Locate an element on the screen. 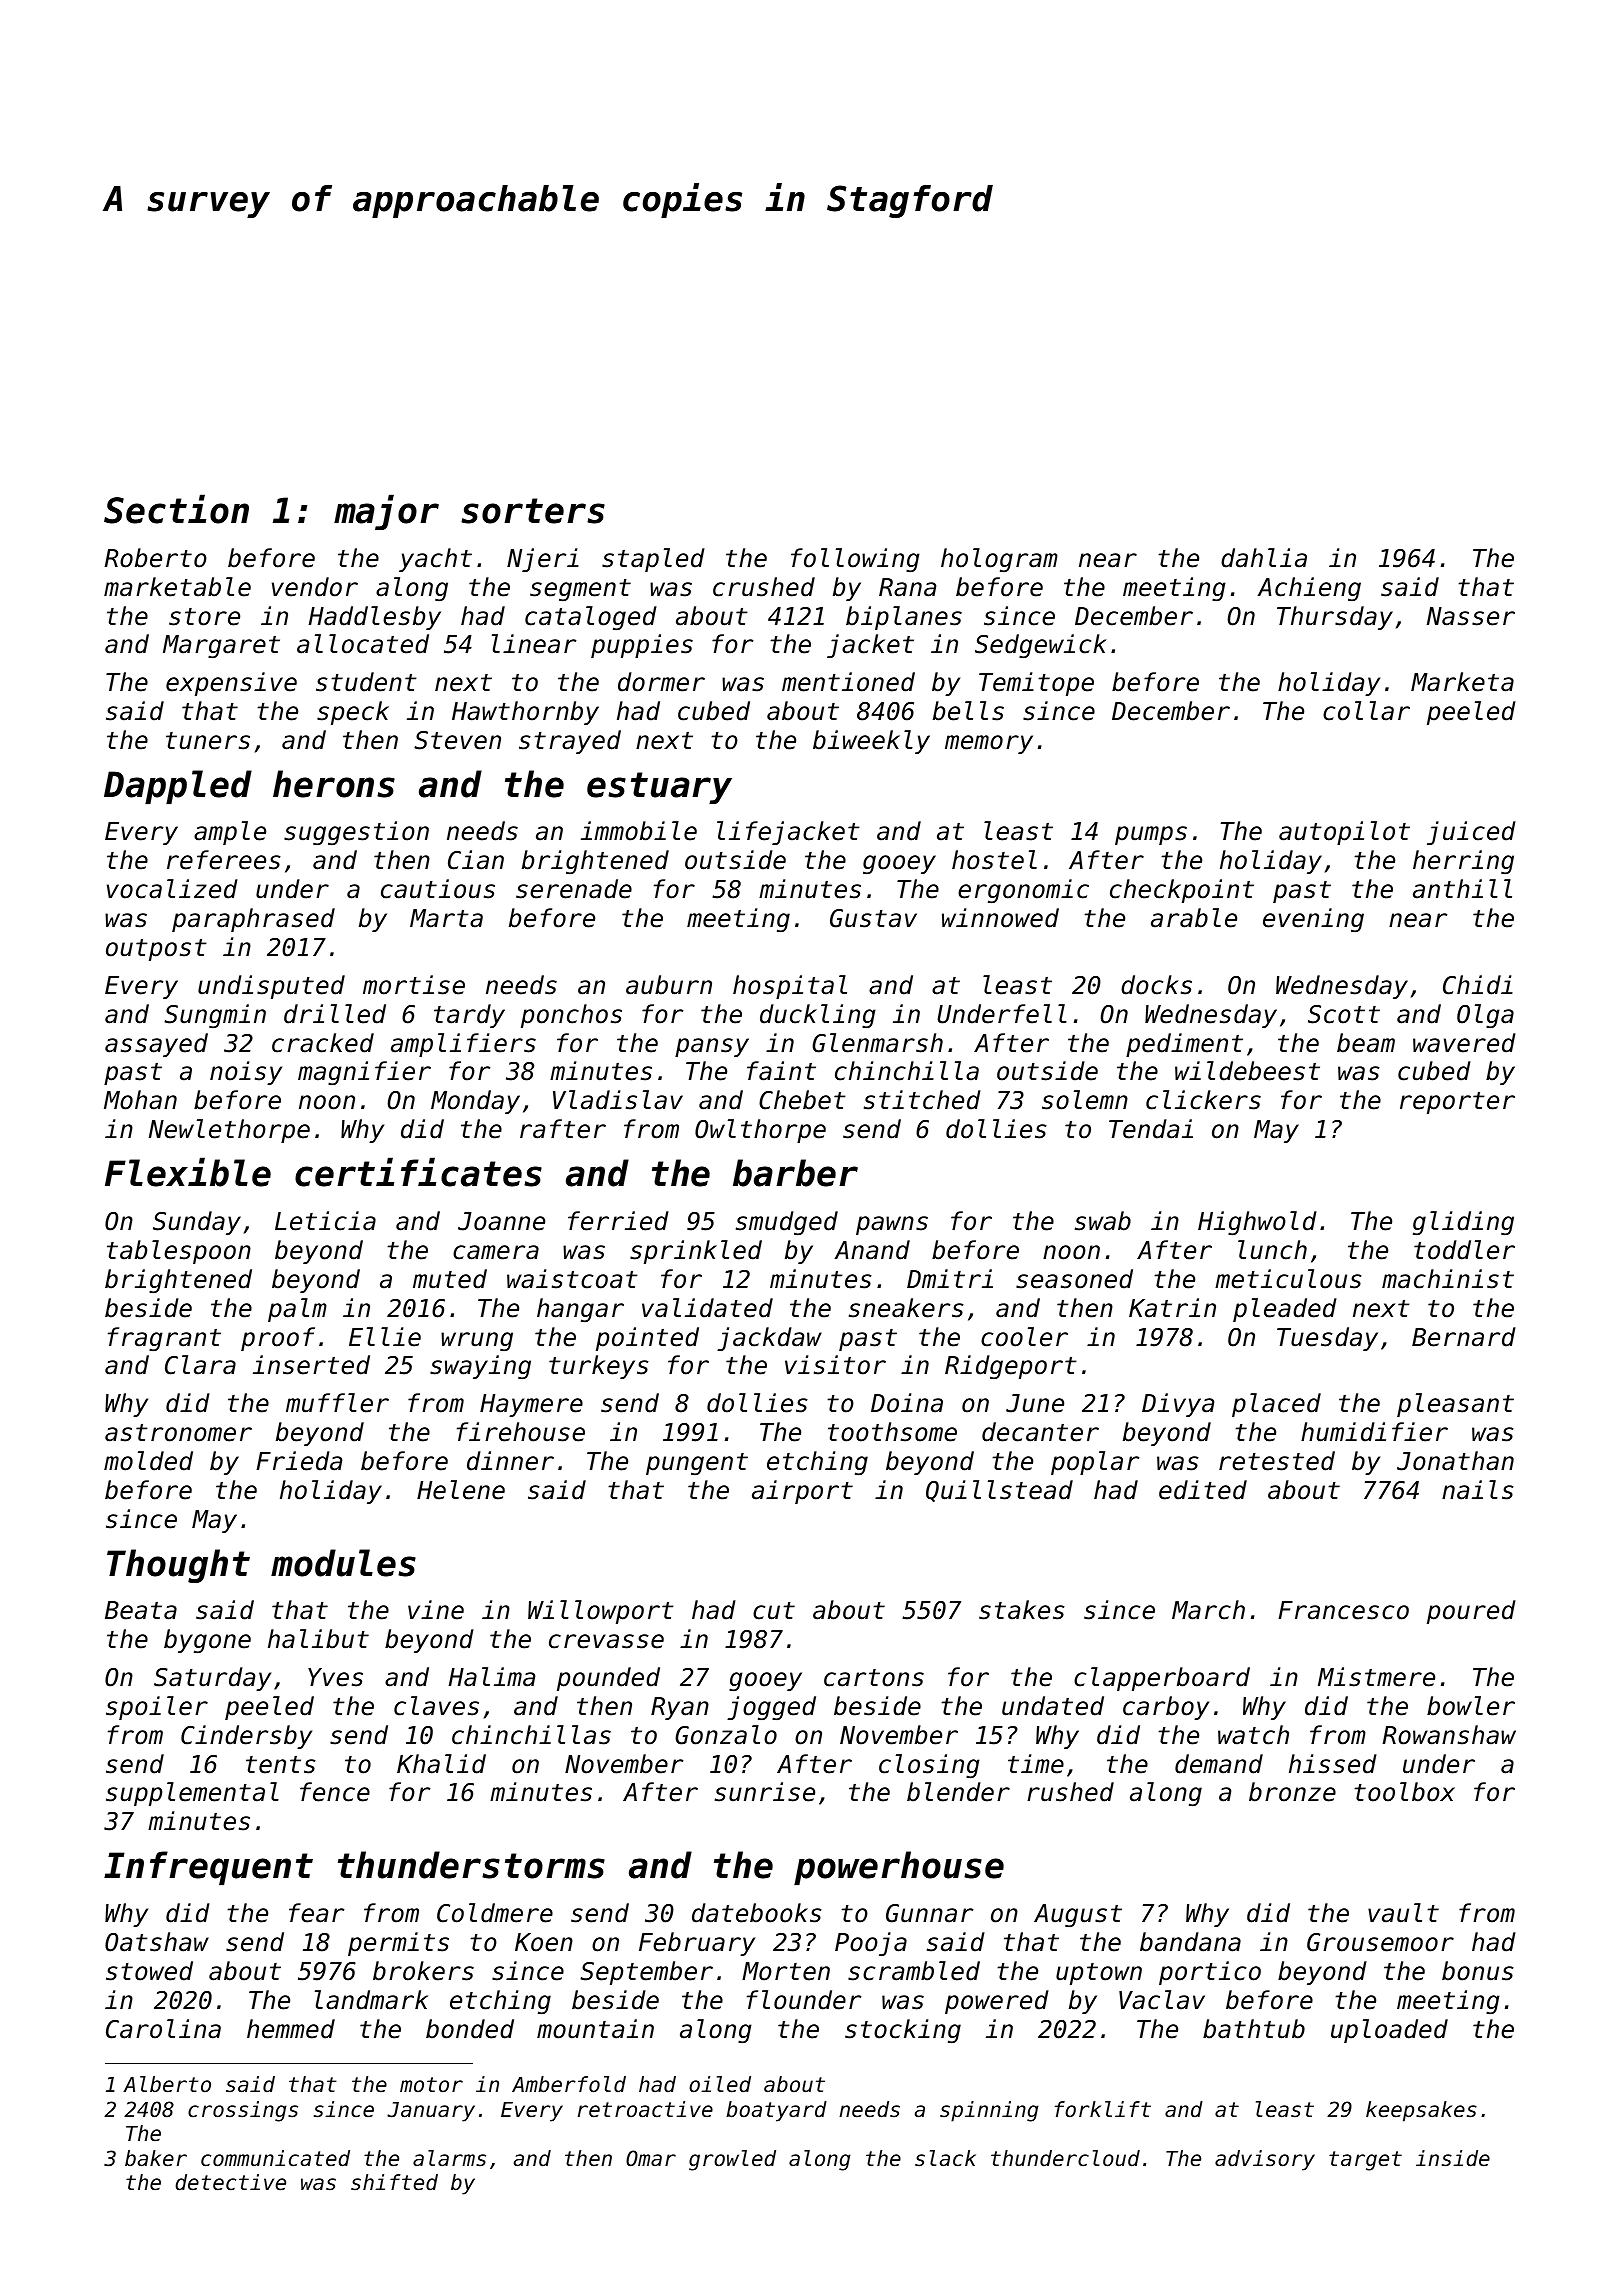  Gustav is located at coordinates (873, 918).
